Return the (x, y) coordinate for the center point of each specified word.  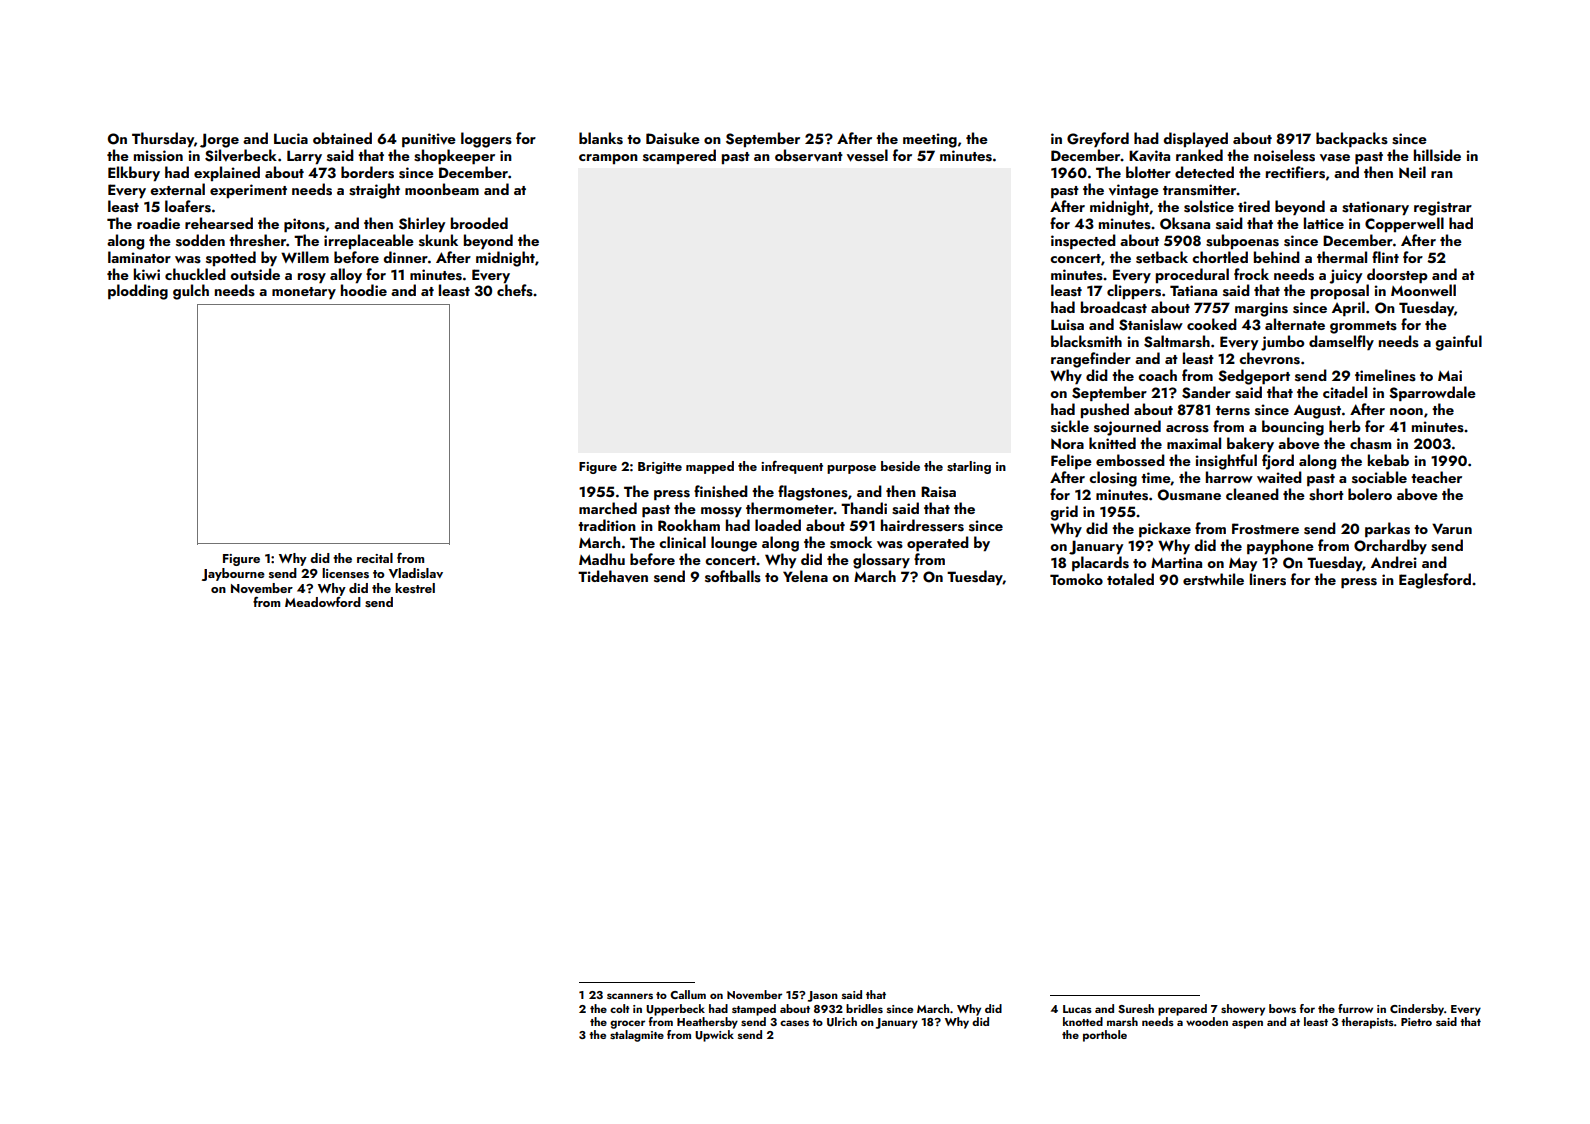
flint (1385, 257)
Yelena (805, 576)
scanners (630, 996)
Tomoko (1076, 579)
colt (620, 1008)
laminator (139, 257)
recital (375, 558)
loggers (486, 140)
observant (809, 155)
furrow (1355, 1008)
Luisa (1067, 325)
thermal (1342, 257)
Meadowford (323, 602)
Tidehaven (613, 576)
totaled (1130, 579)
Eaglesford (1435, 581)
